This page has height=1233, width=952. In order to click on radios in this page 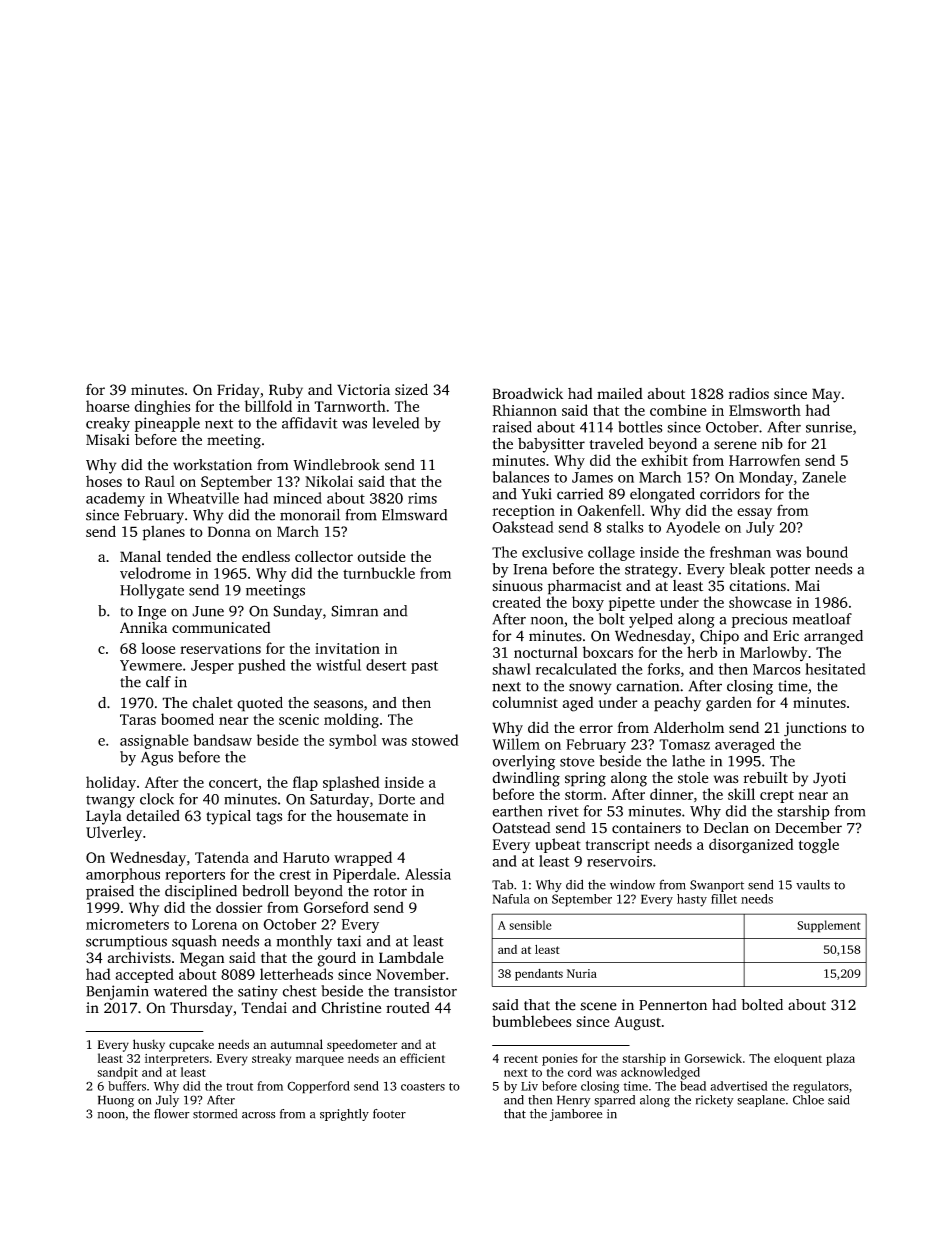, I will do `click(749, 393)`.
